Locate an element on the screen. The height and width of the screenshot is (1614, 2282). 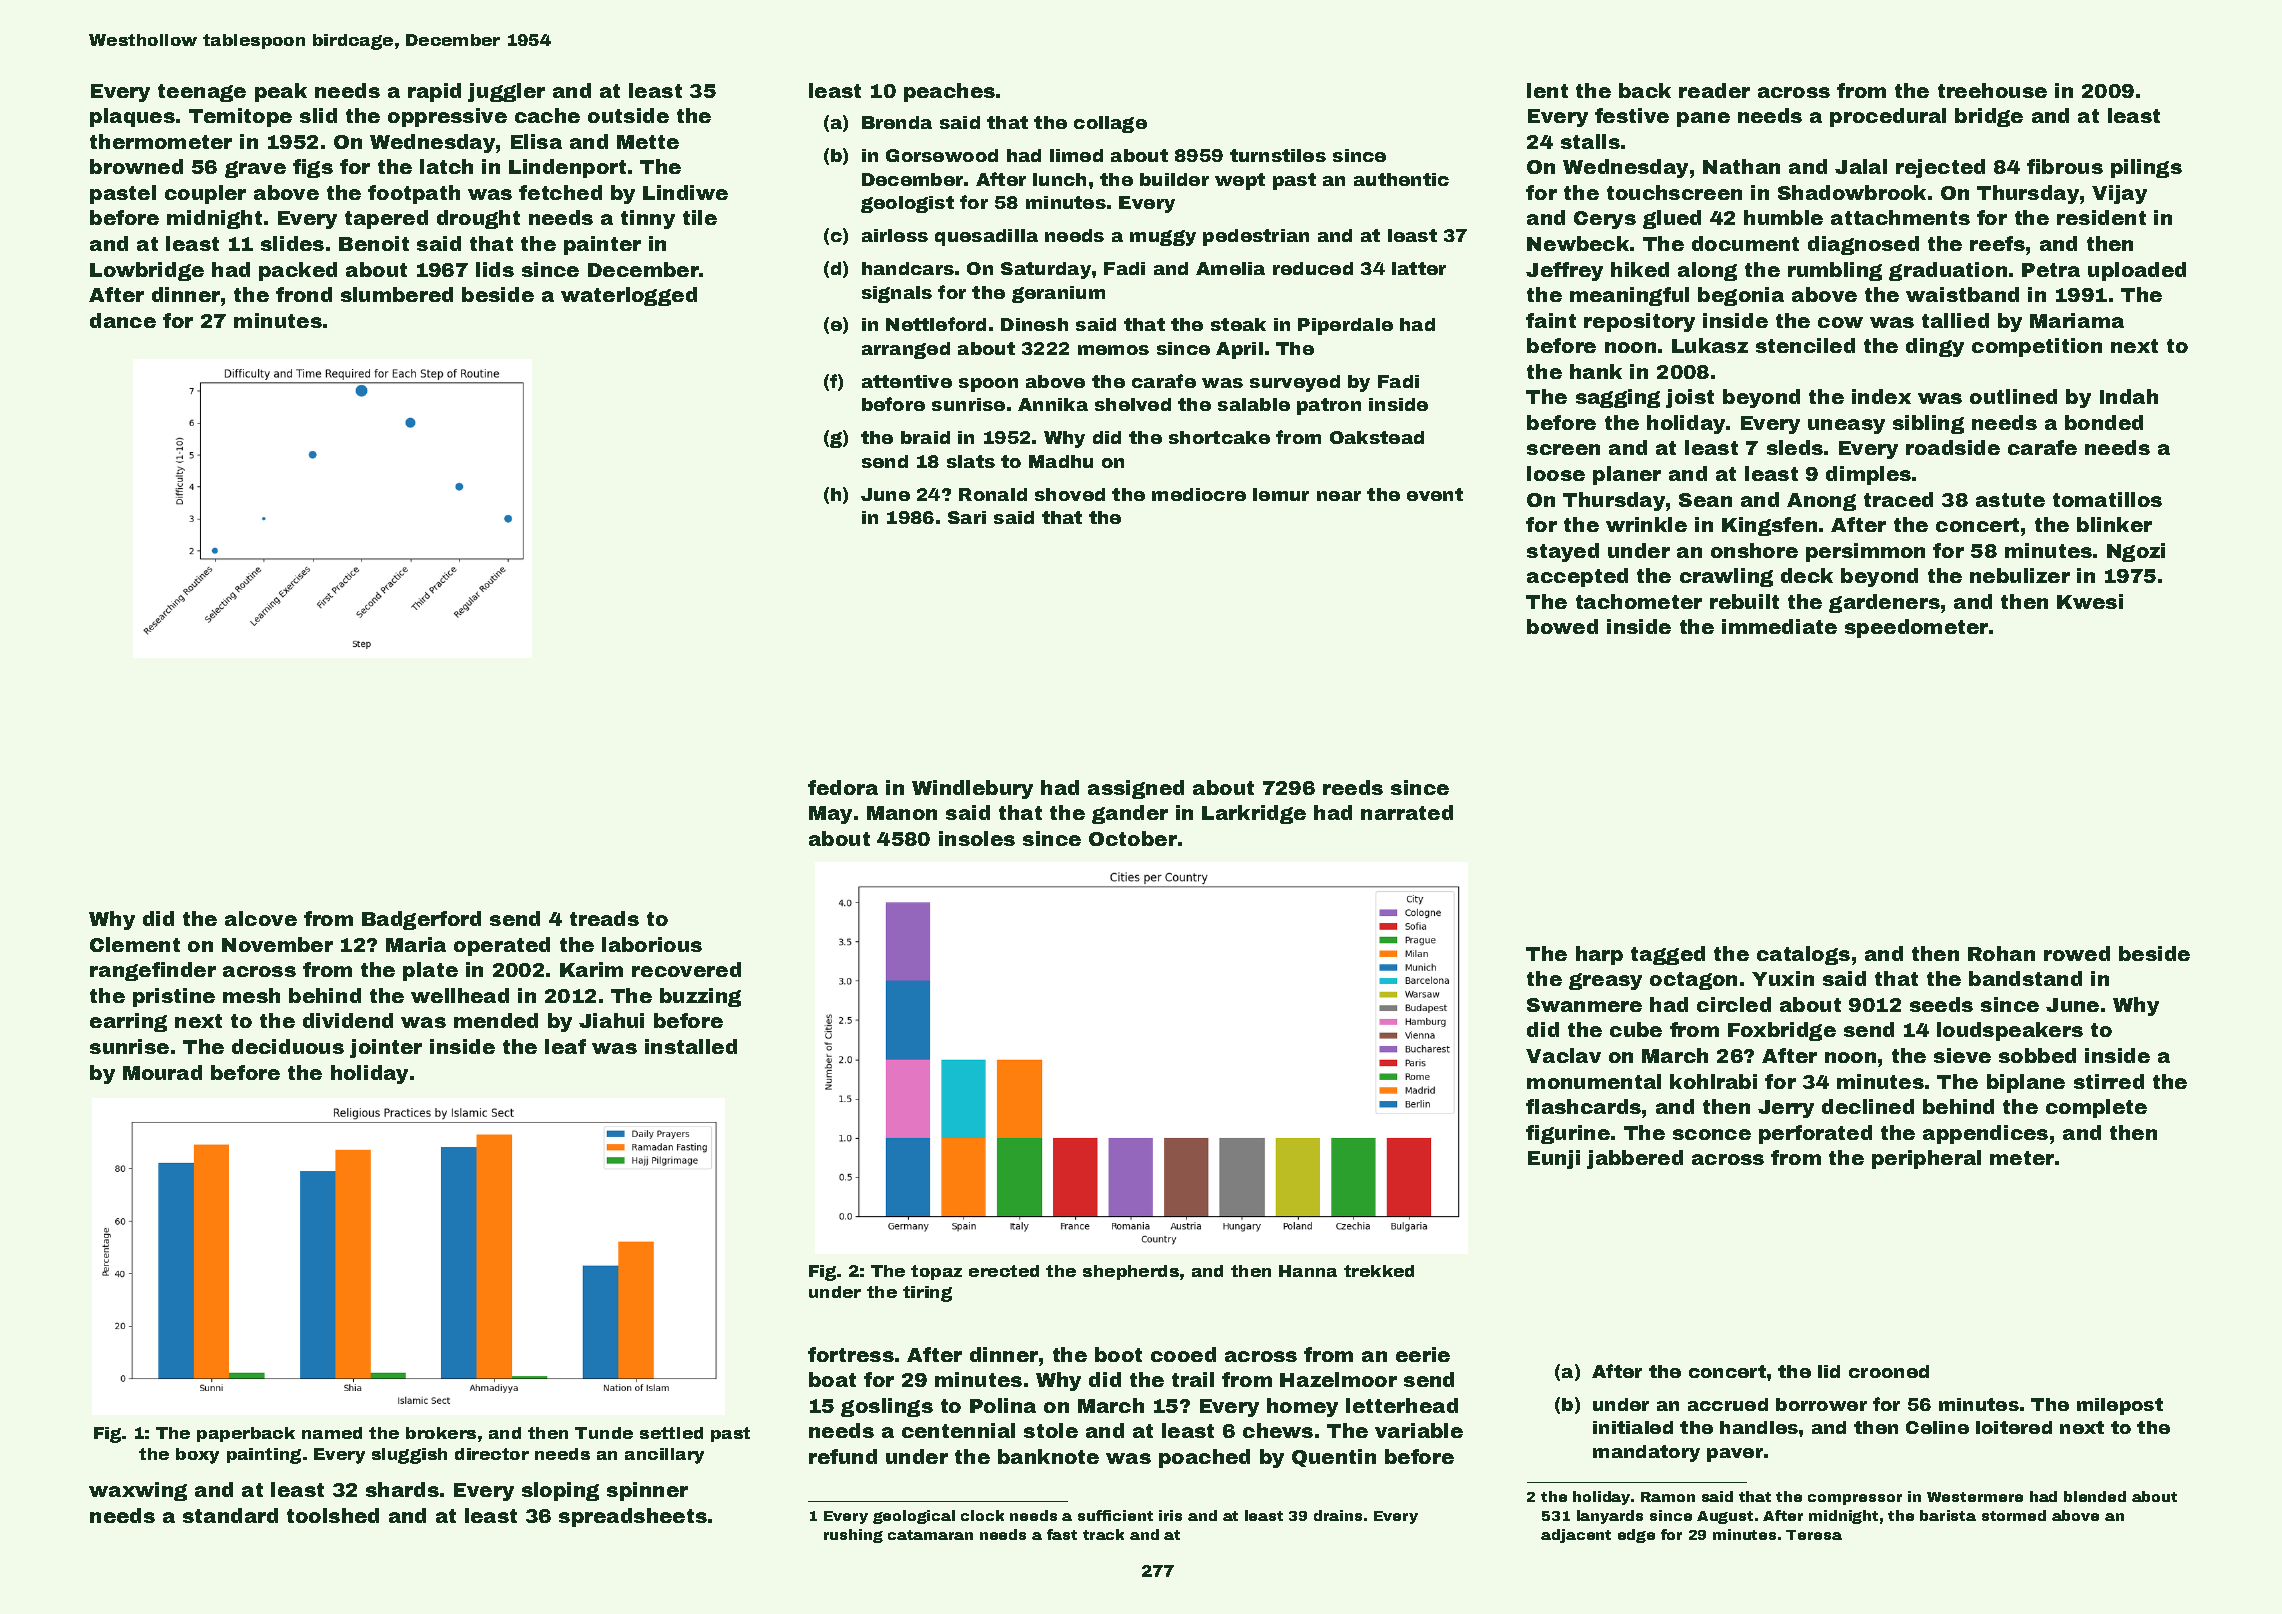
Sari is located at coordinates (967, 517).
